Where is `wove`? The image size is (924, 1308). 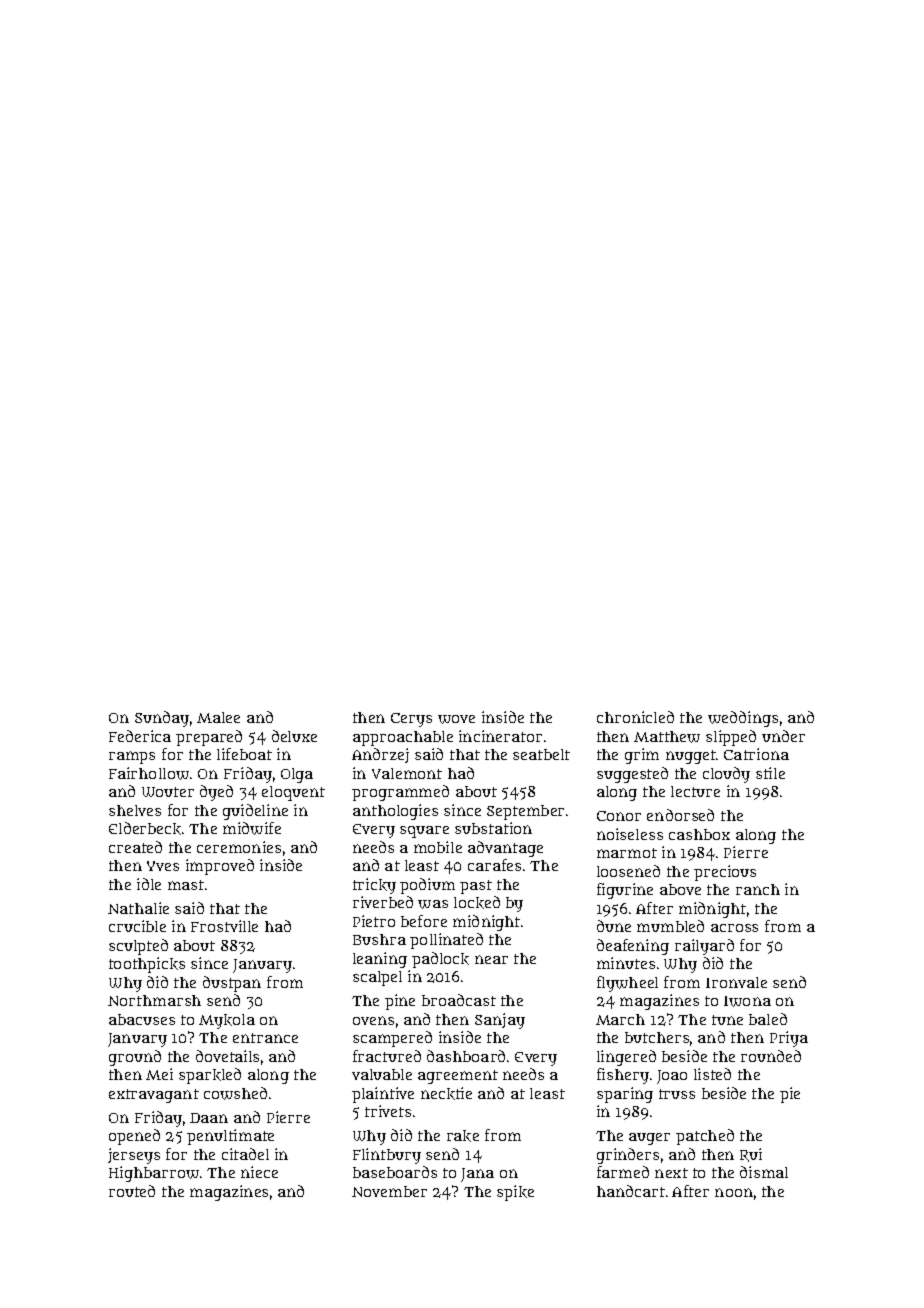
wove is located at coordinates (456, 719).
